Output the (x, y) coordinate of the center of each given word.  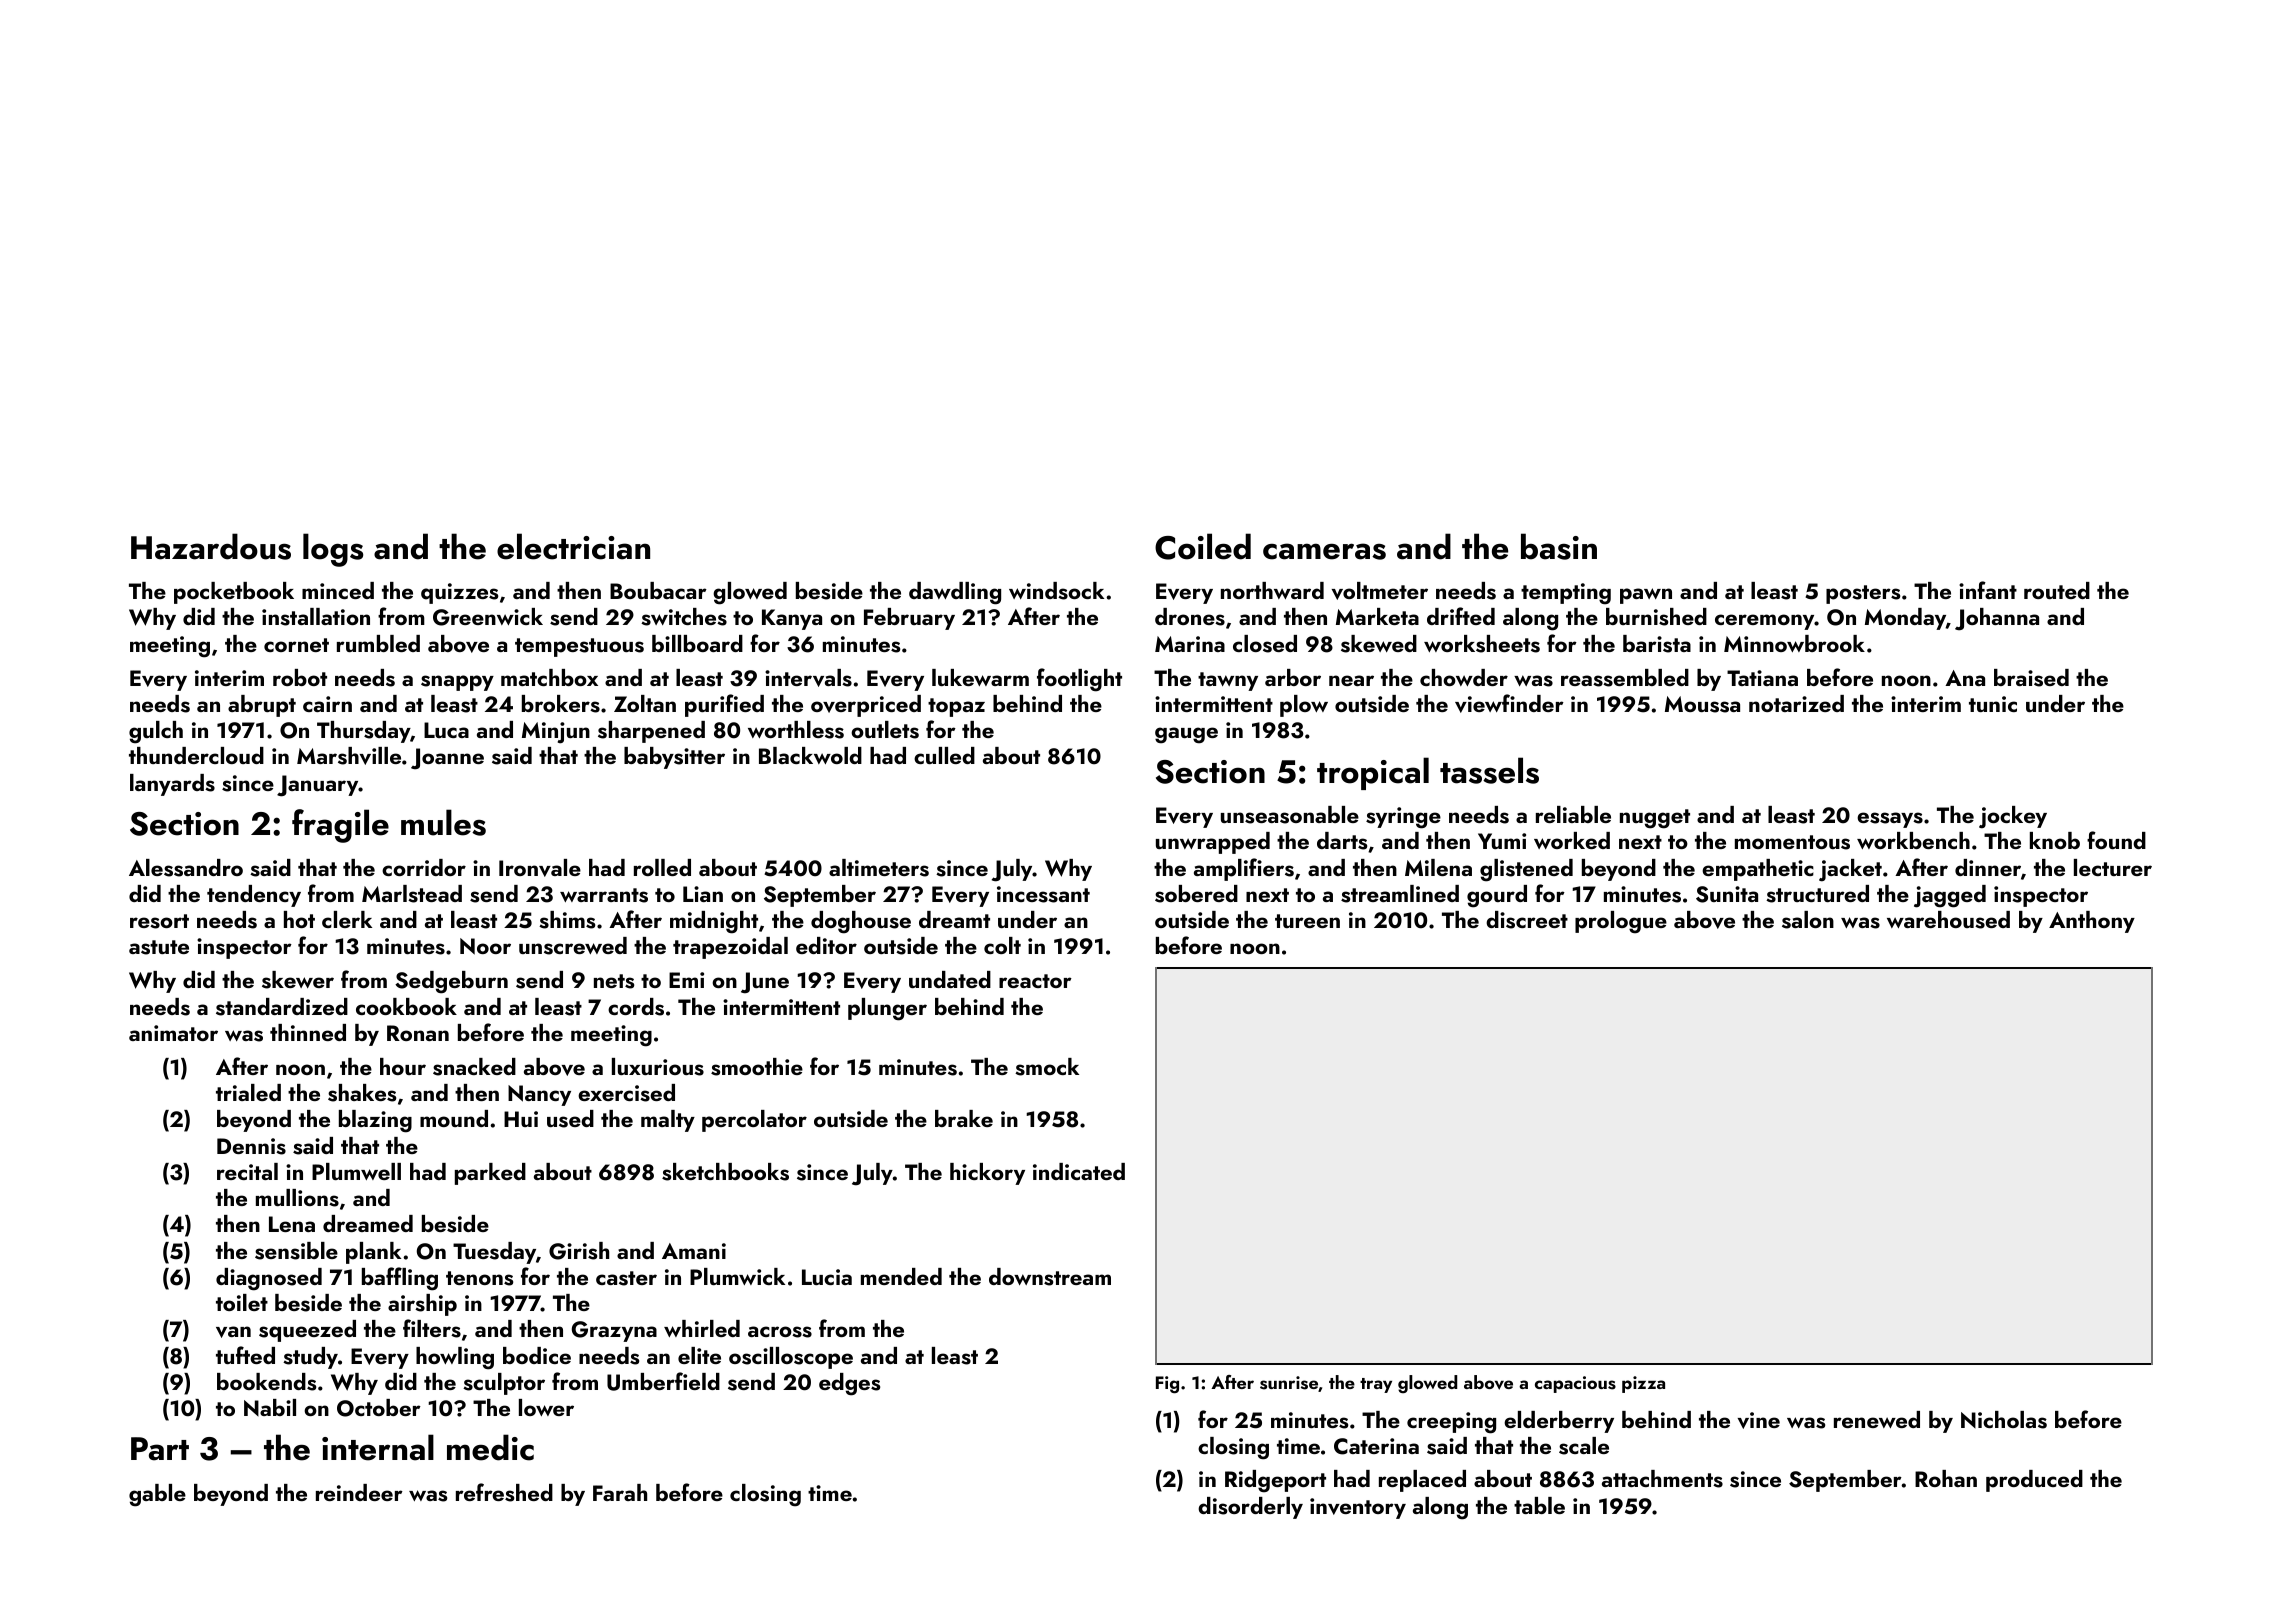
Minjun (556, 733)
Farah (620, 1492)
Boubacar (658, 590)
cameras (1324, 551)
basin (1559, 546)
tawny (1228, 681)
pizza (1643, 1384)
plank (373, 1253)
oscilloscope (791, 1358)
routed (2057, 590)
